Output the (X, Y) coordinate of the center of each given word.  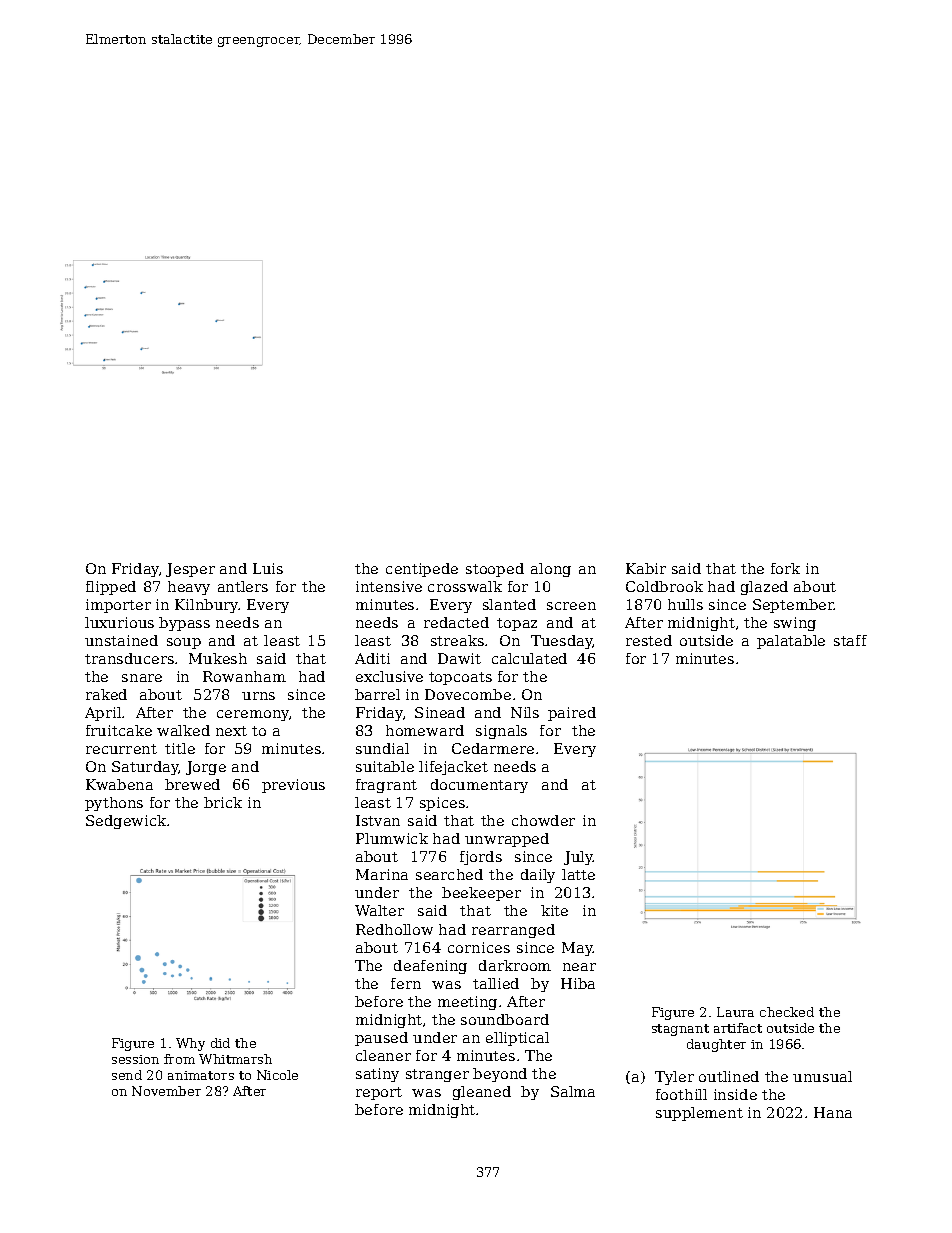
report (379, 1093)
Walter (379, 910)
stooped (495, 570)
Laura (735, 1012)
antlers (243, 586)
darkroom (515, 965)
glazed (764, 588)
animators (201, 1075)
